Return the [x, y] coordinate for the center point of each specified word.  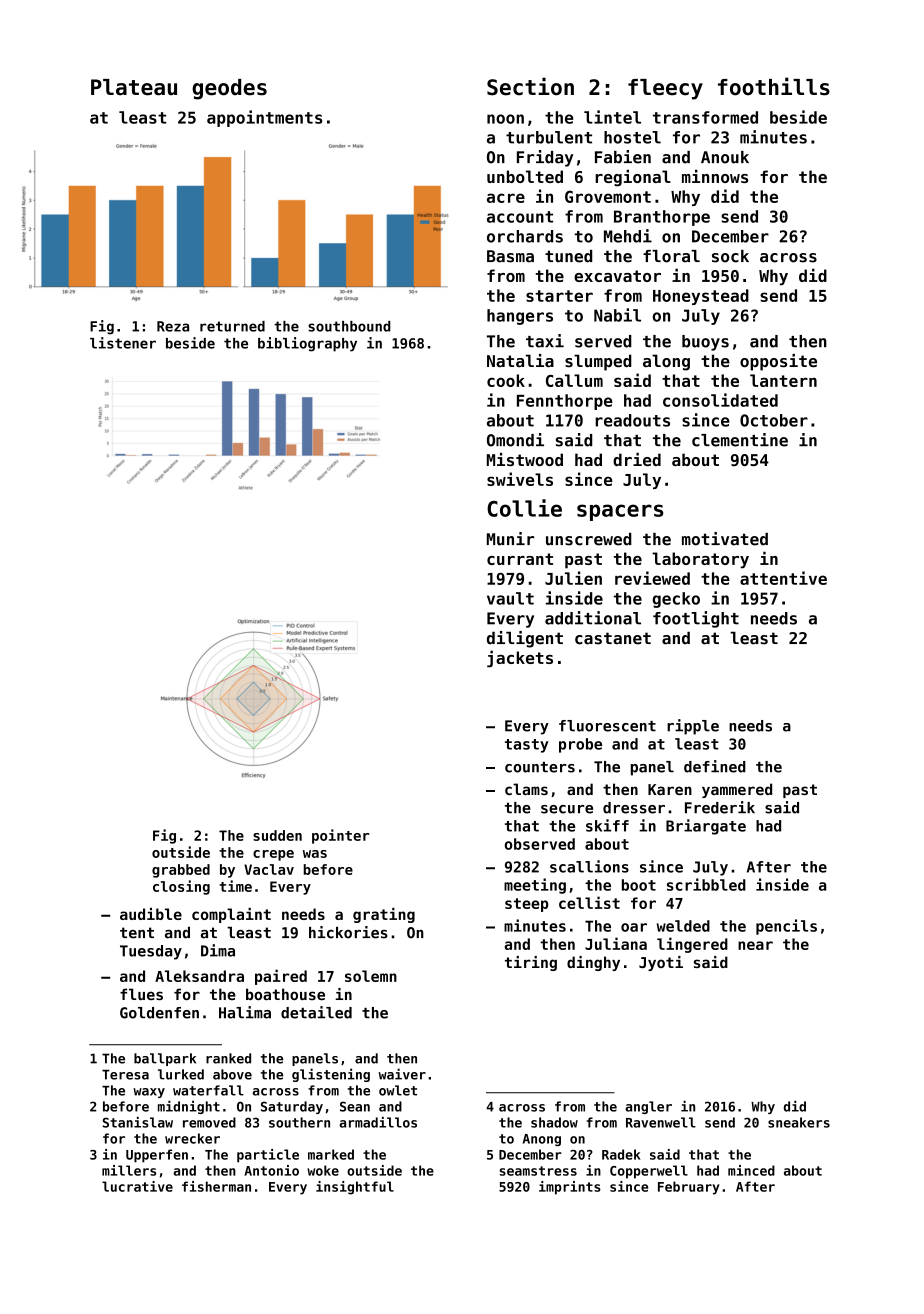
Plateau [134, 87]
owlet [398, 1090]
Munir [510, 539]
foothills [774, 86]
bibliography [307, 344]
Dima [218, 950]
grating [384, 915]
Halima [245, 1012]
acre [506, 198]
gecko [676, 600]
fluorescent [607, 726]
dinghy [593, 963]
